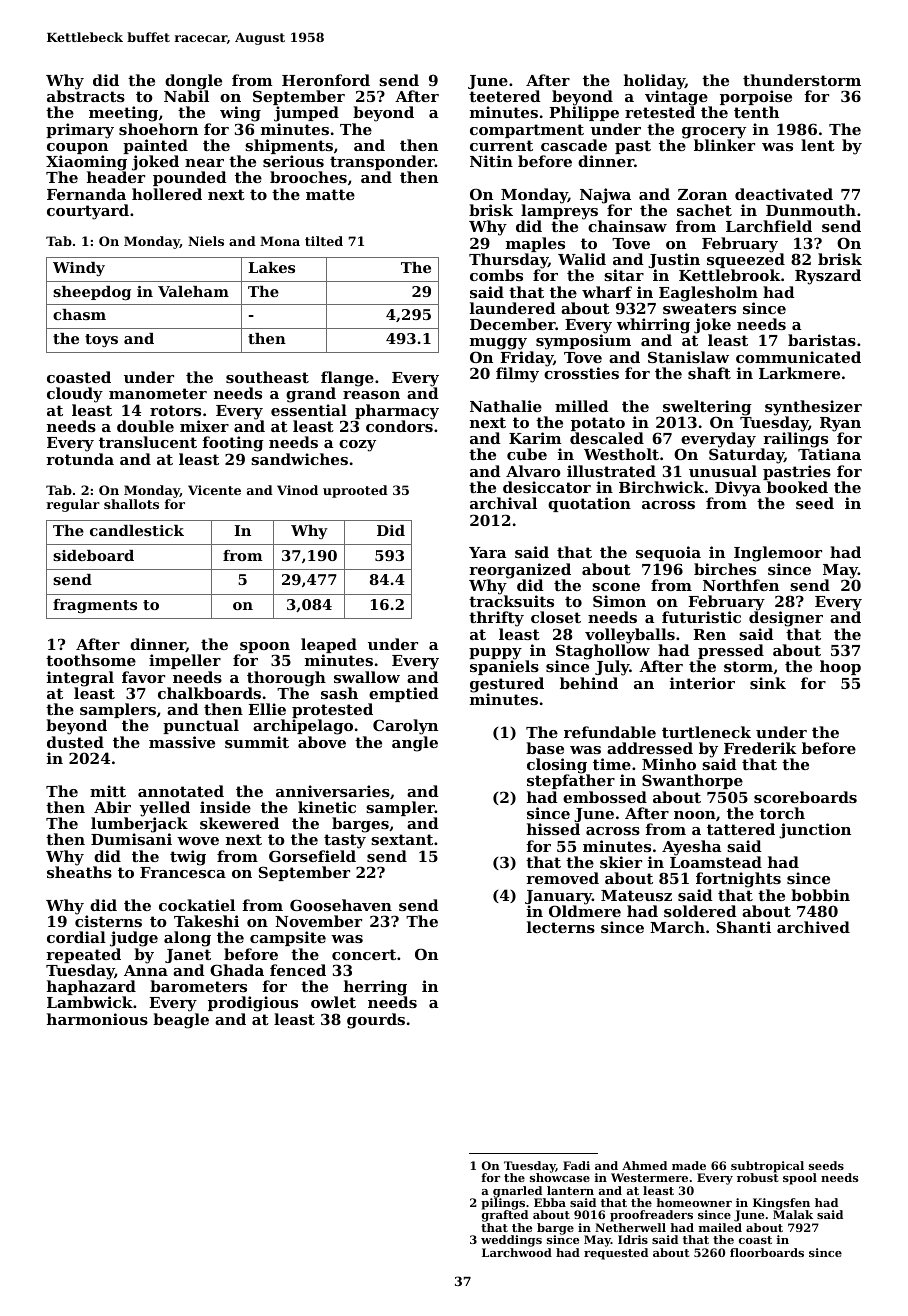 The width and height of the document is (908, 1316). I want to click on Heronford, so click(326, 80).
